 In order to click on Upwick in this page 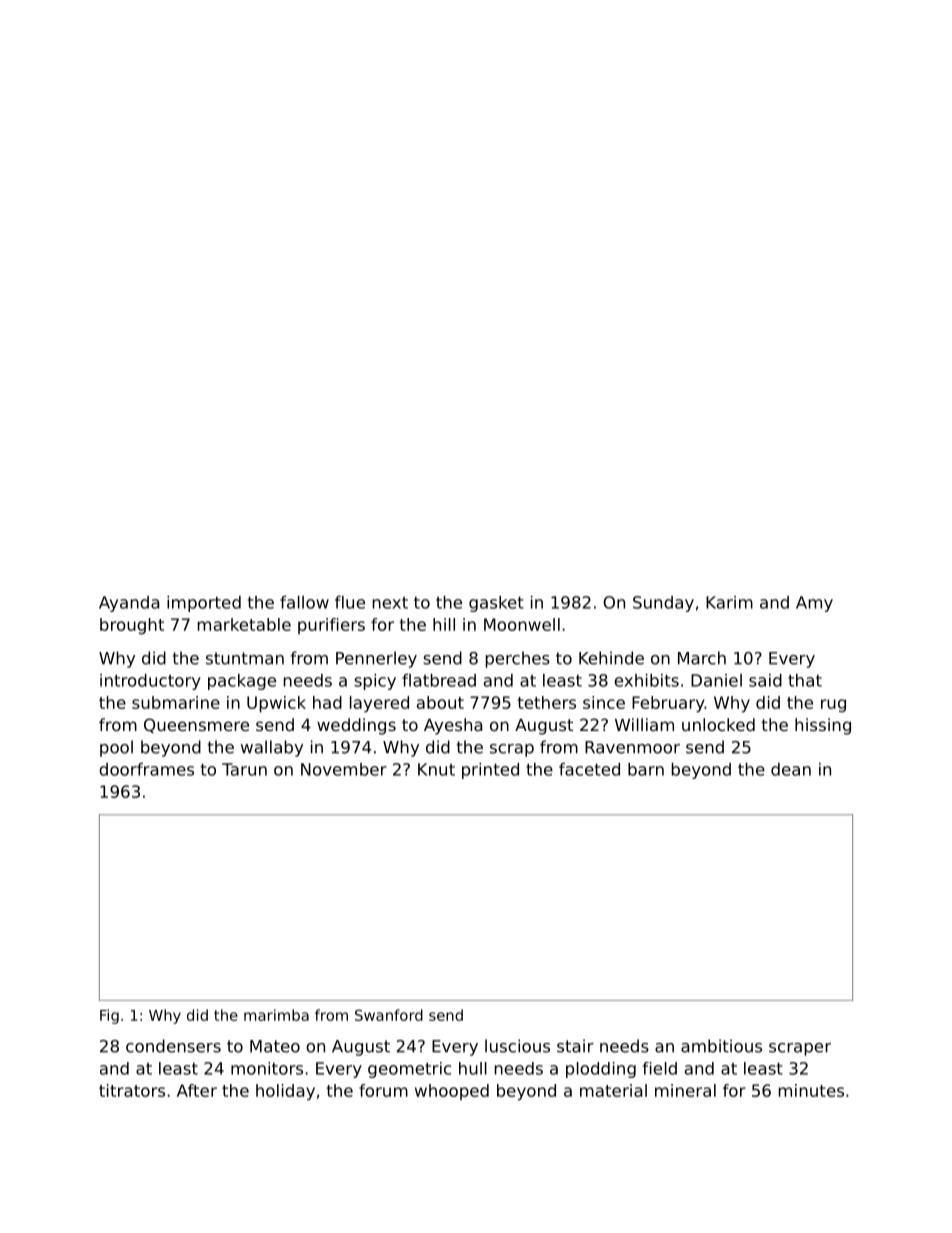, I will do `click(276, 704)`.
